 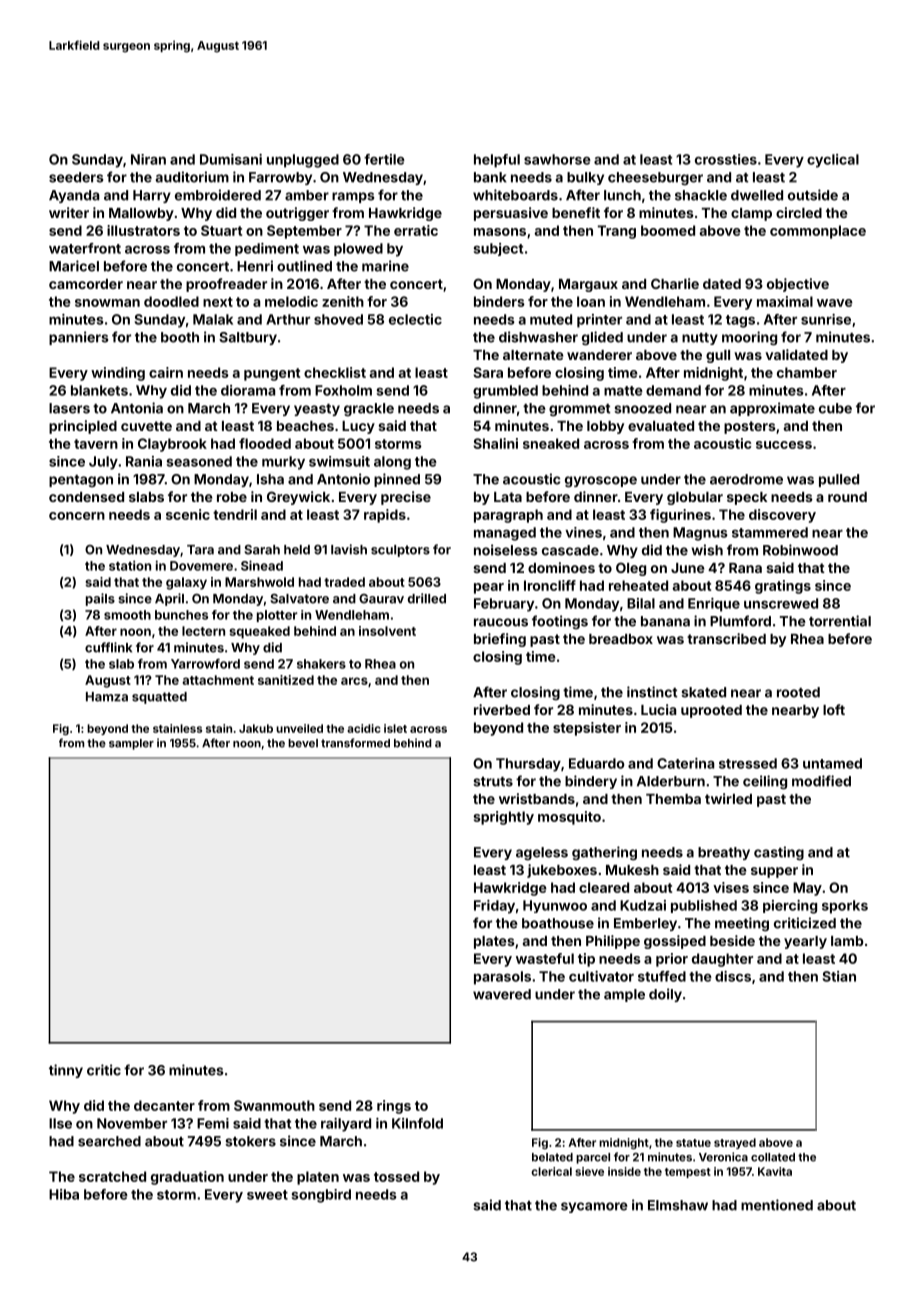 I want to click on April, so click(x=169, y=599).
